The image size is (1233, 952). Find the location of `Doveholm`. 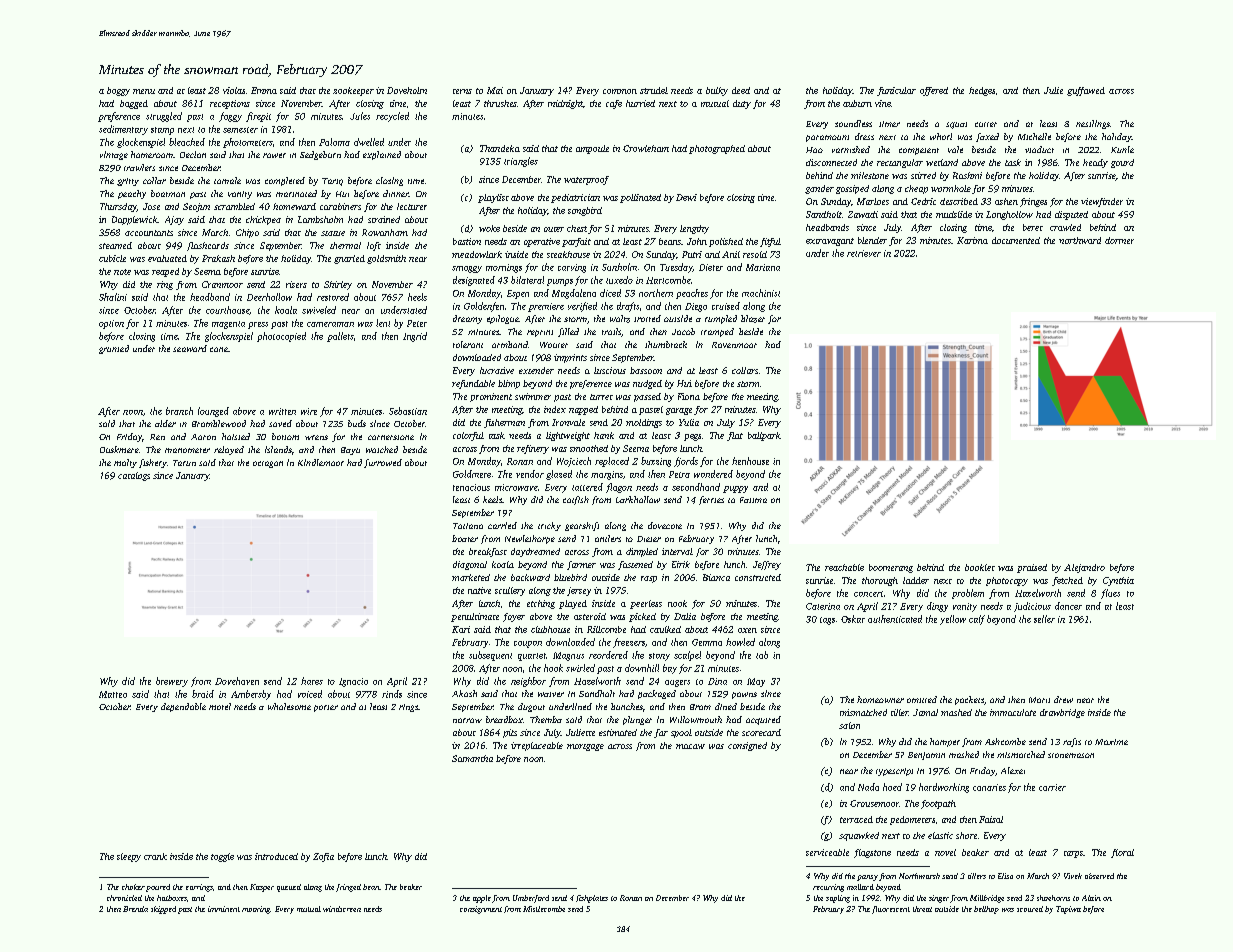

Doveholm is located at coordinates (407, 90).
